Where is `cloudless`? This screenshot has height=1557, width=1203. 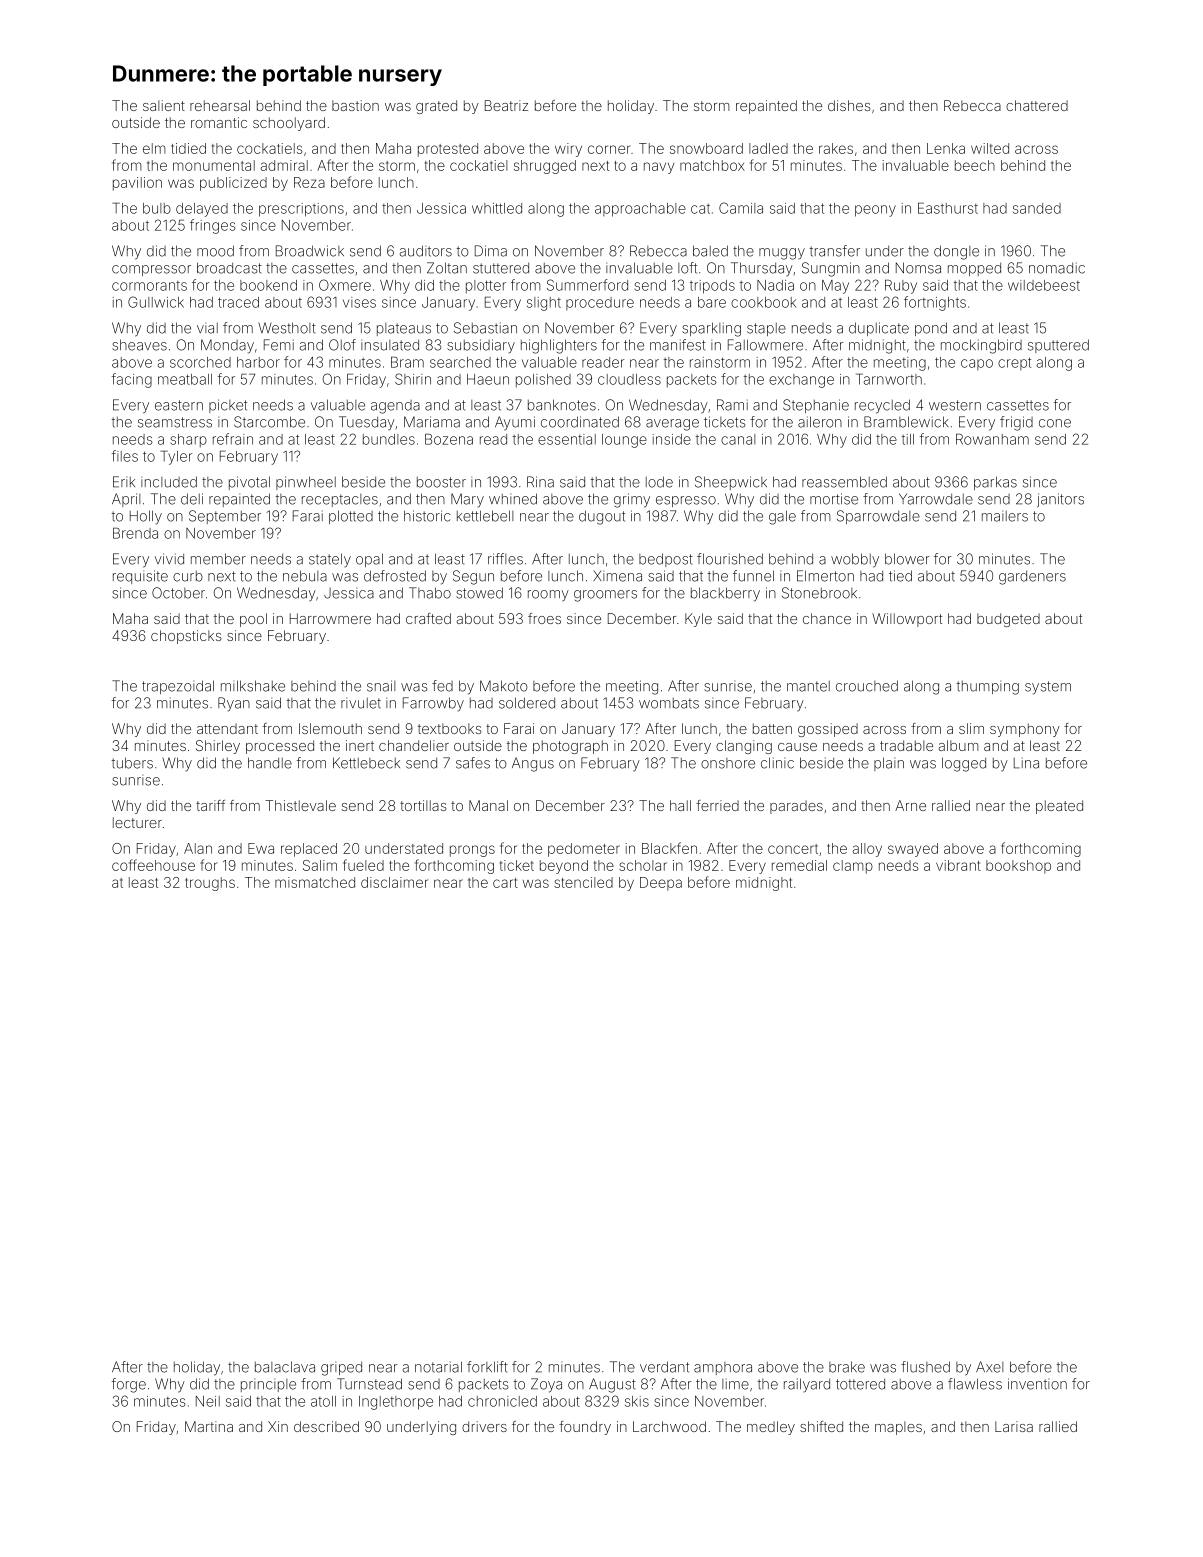
cloudless is located at coordinates (629, 379).
